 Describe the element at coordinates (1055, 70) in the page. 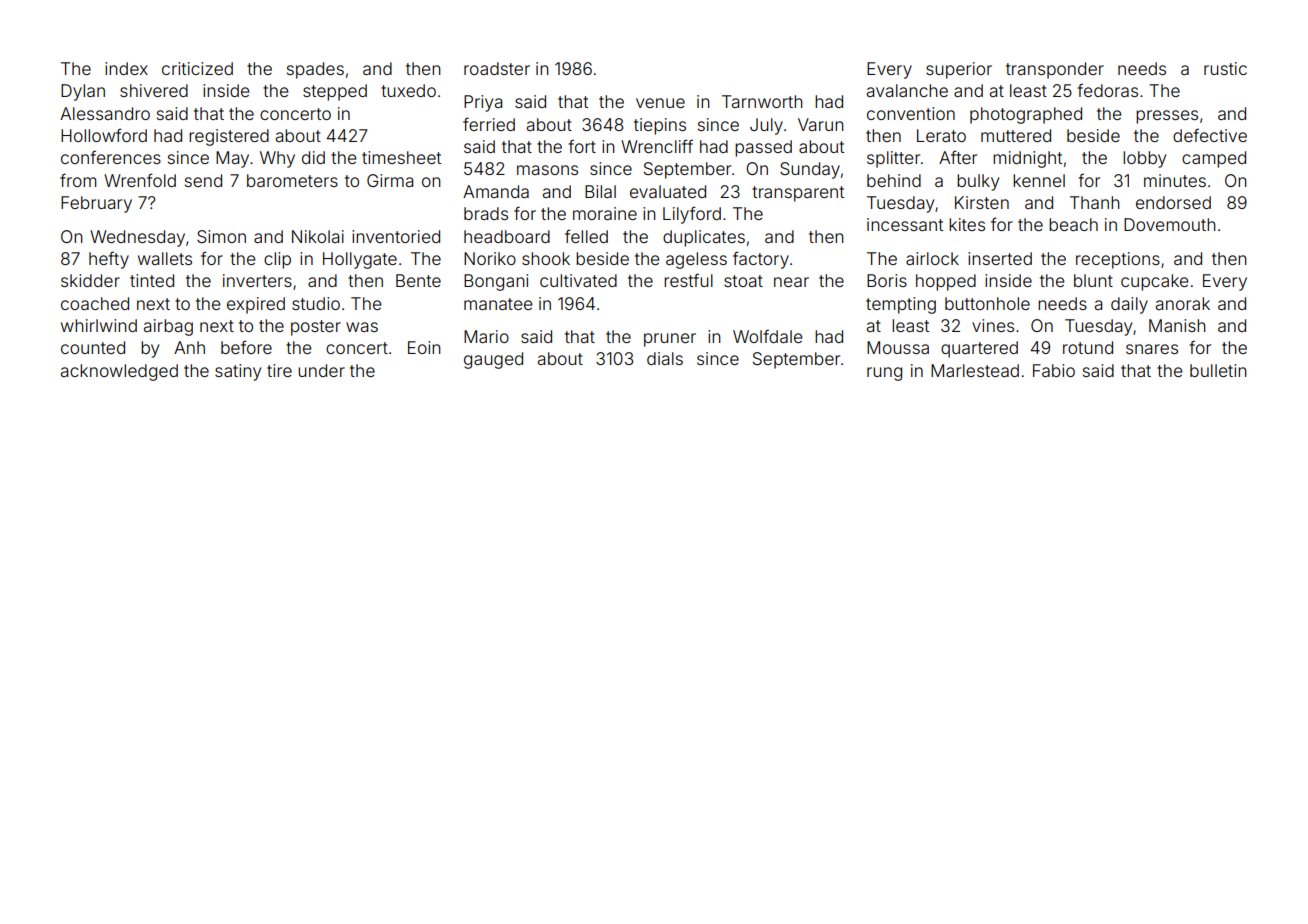

I see `transponder` at that location.
